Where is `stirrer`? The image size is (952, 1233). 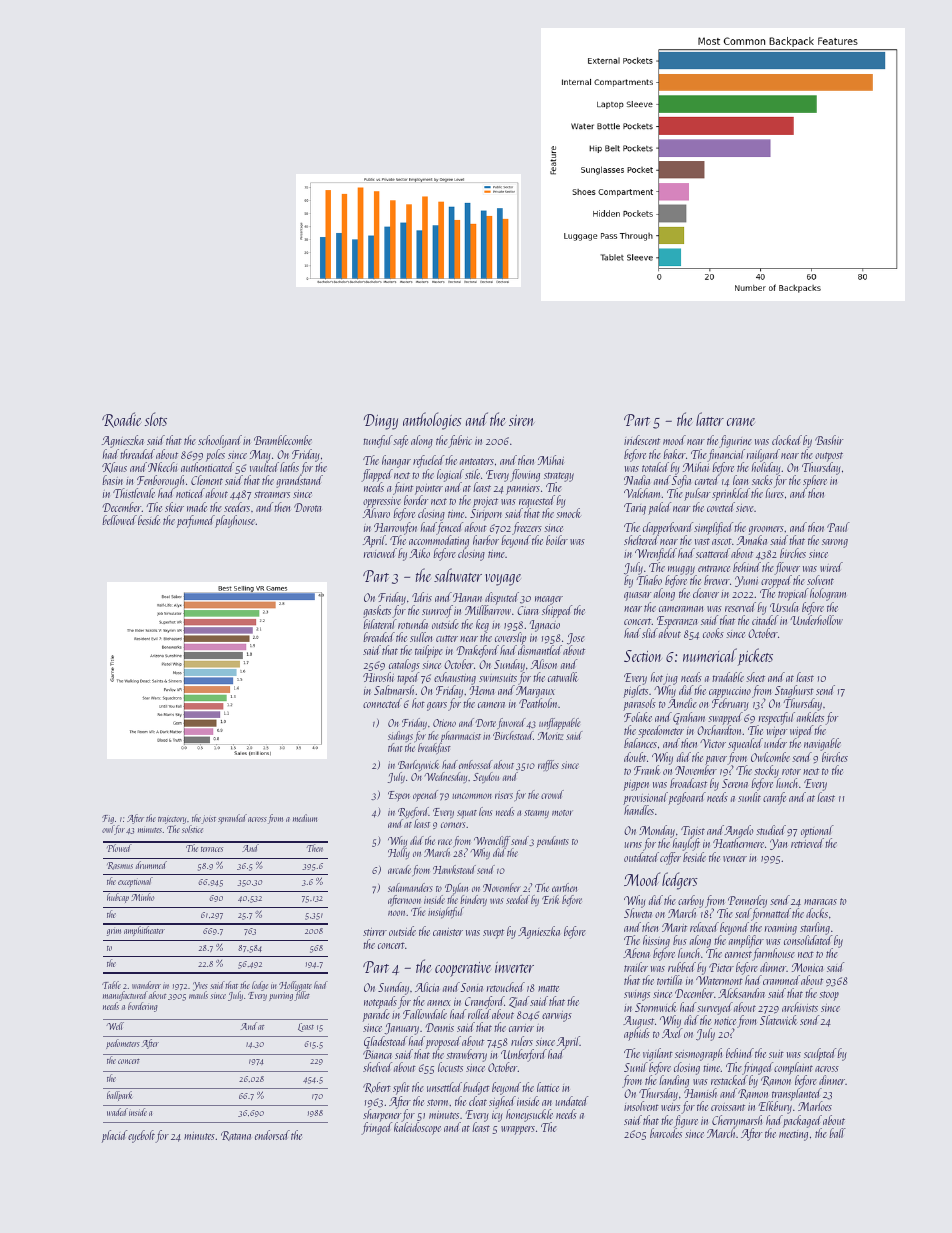
stirrer is located at coordinates (375, 932).
